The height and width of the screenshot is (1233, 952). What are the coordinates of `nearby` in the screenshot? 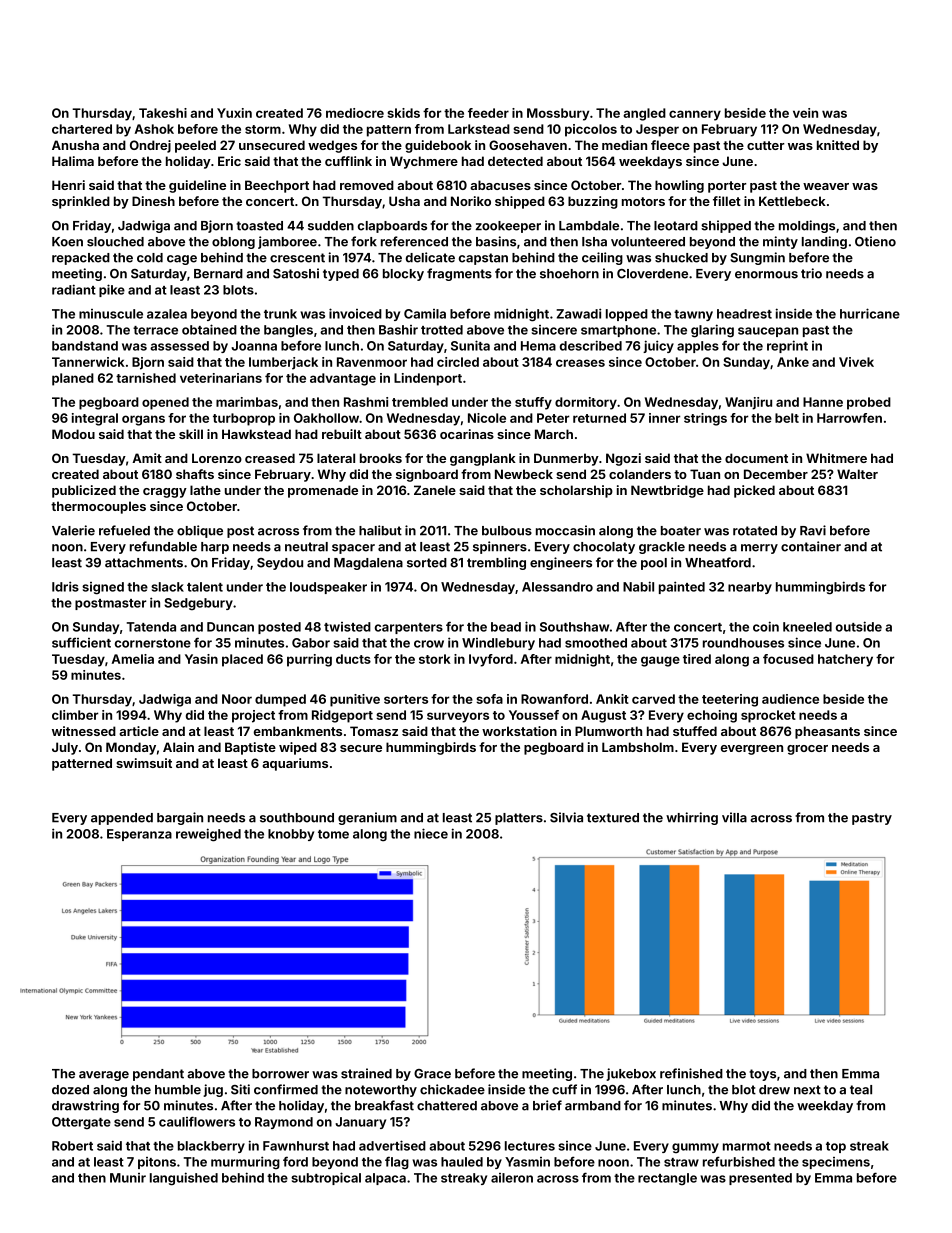 It's located at (750, 588).
